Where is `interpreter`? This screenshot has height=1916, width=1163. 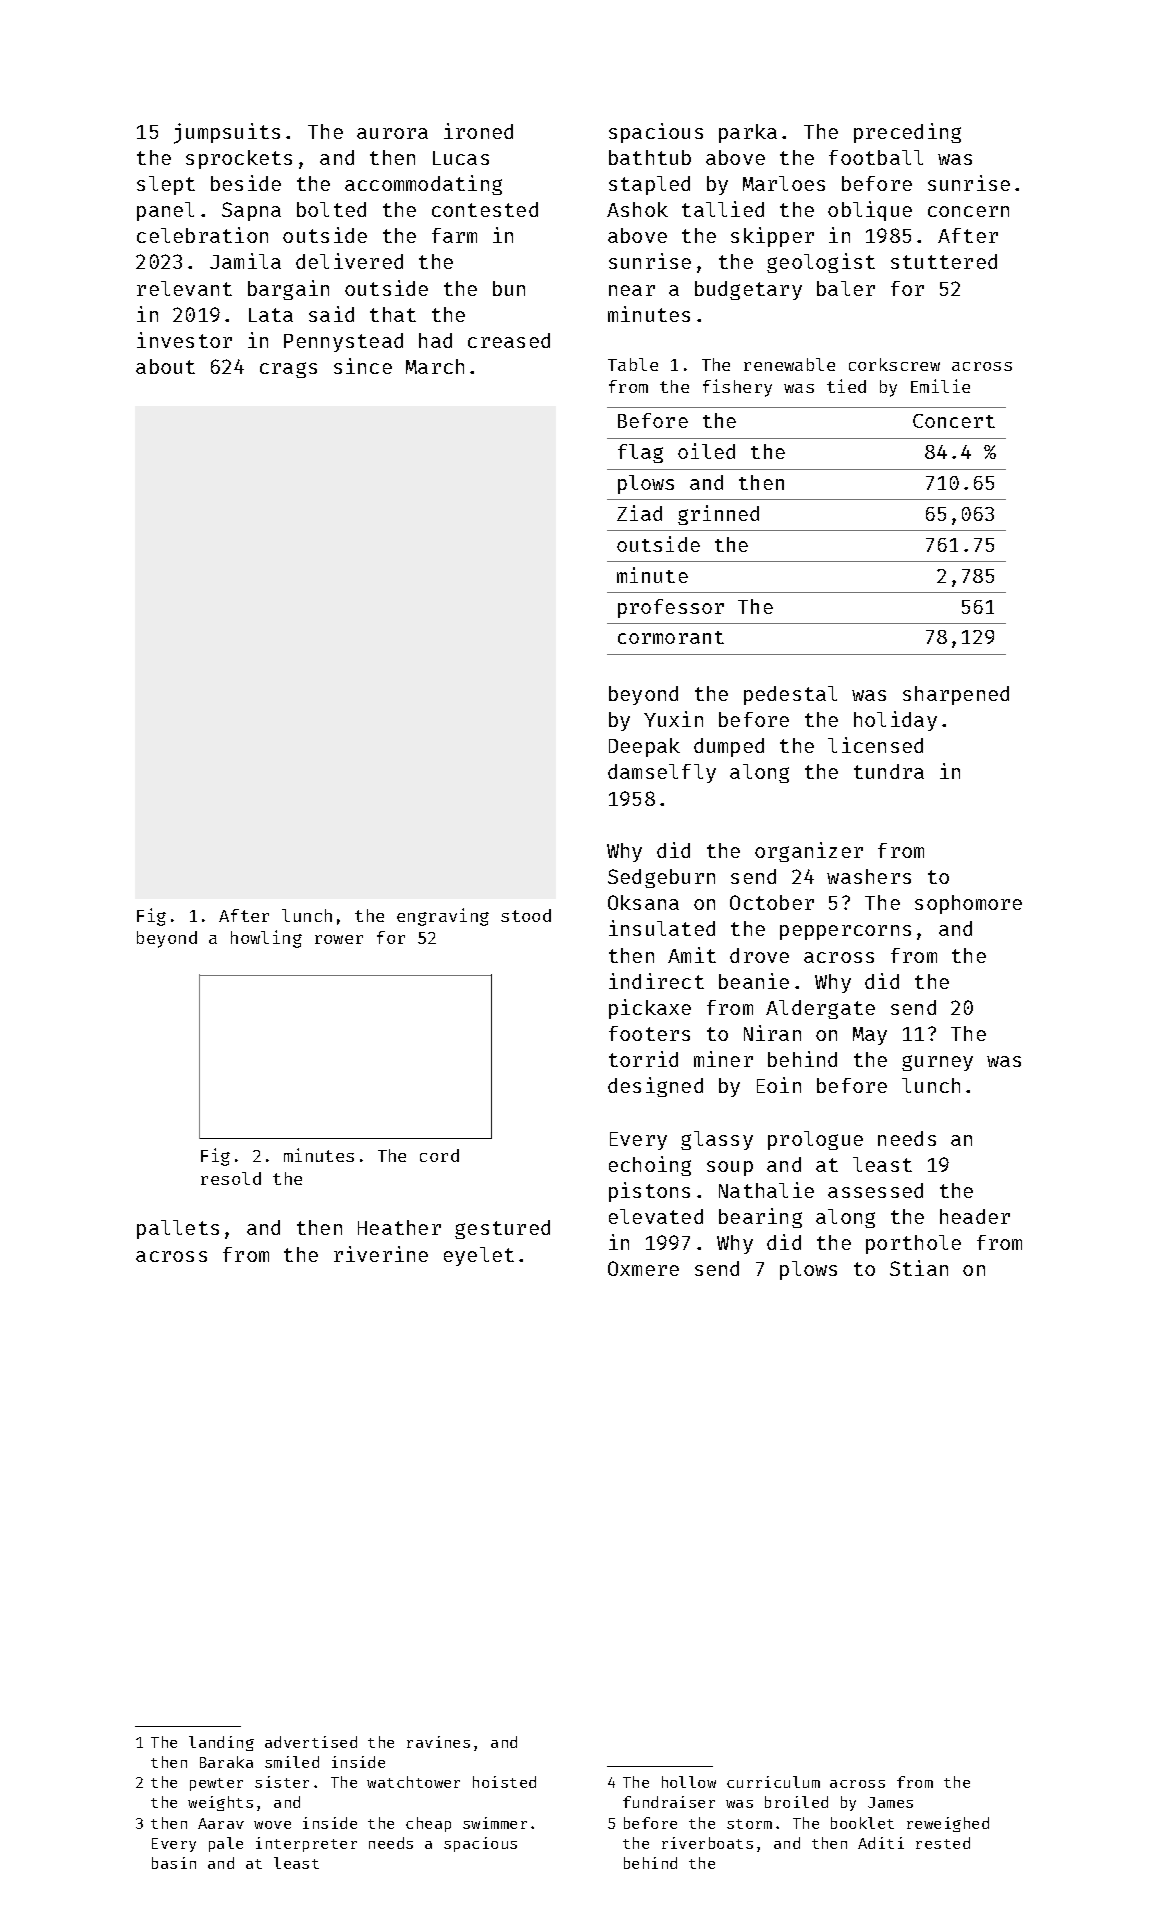 interpreter is located at coordinates (306, 1844).
